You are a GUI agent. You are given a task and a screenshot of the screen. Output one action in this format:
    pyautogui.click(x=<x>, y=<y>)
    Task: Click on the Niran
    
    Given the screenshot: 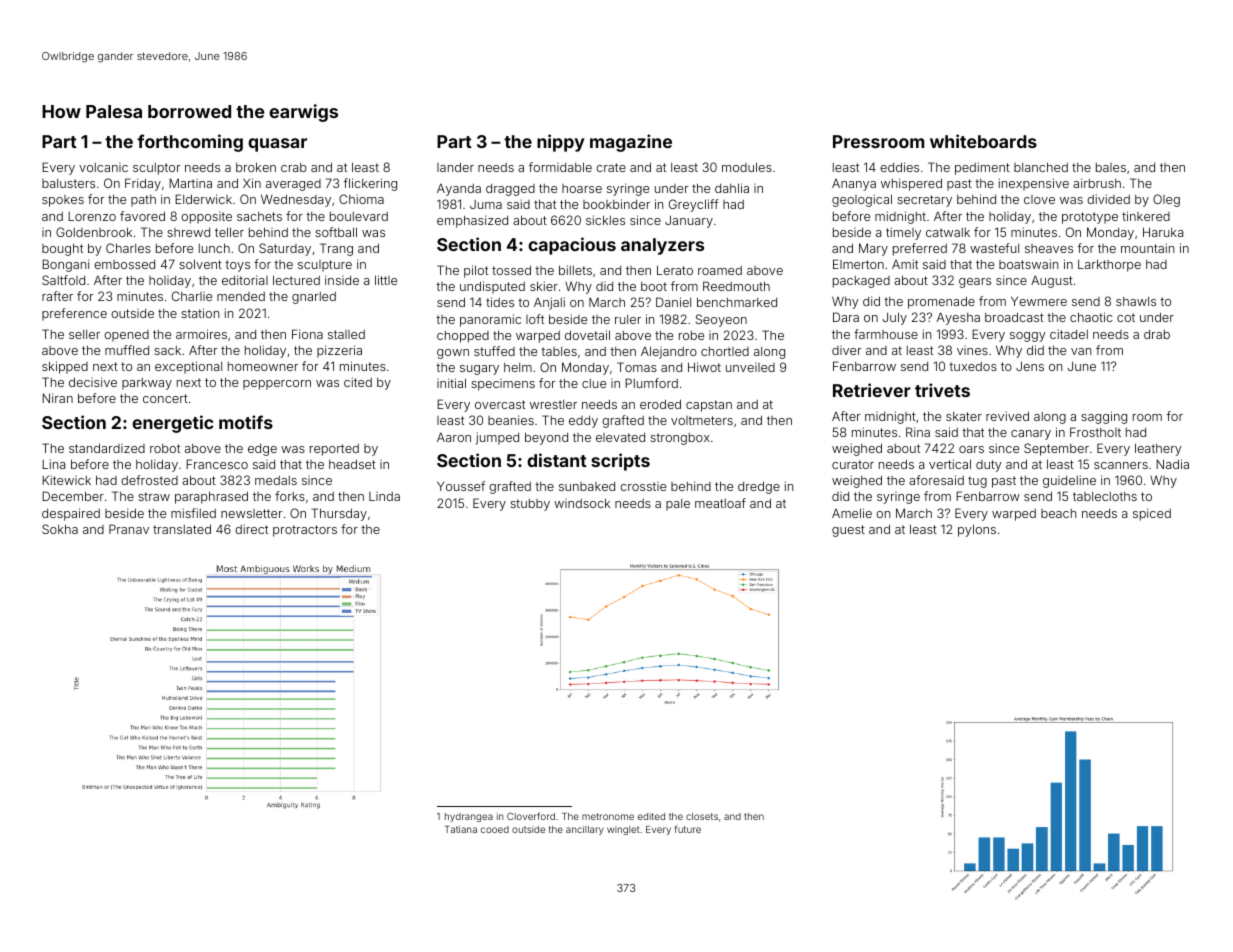 What is the action you would take?
    pyautogui.click(x=57, y=398)
